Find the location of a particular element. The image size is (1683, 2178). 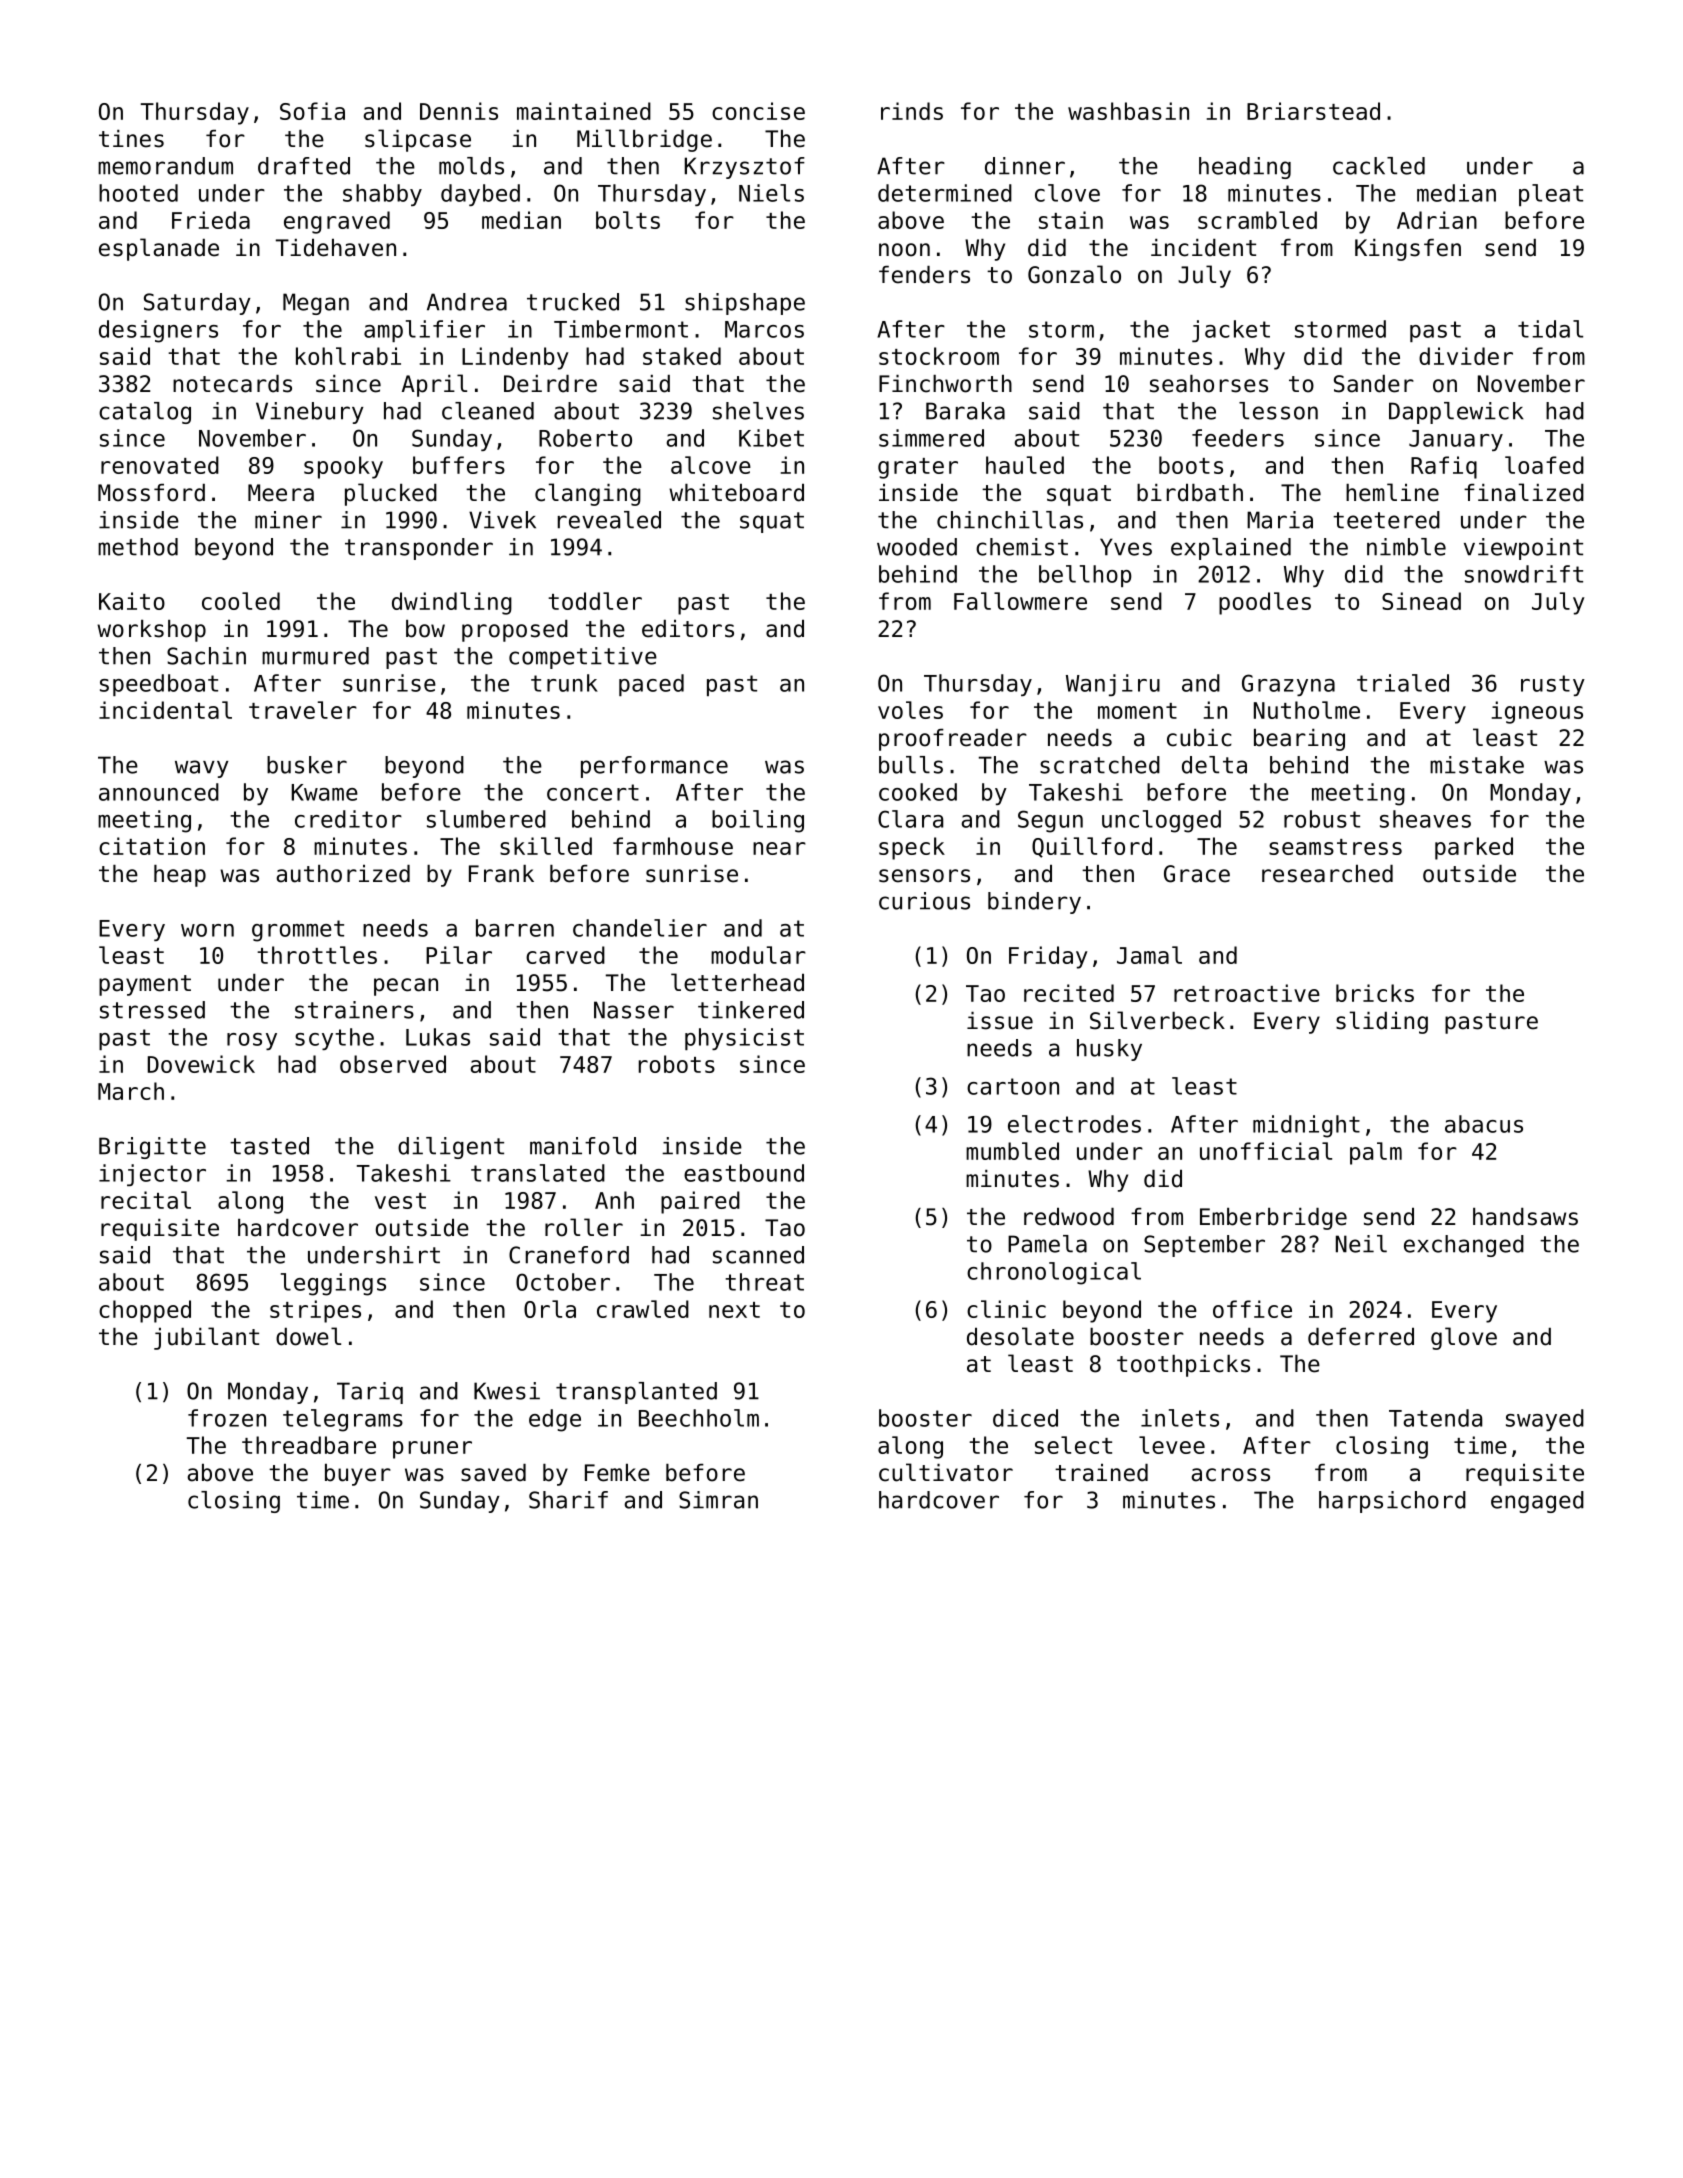

authorized is located at coordinates (343, 874).
